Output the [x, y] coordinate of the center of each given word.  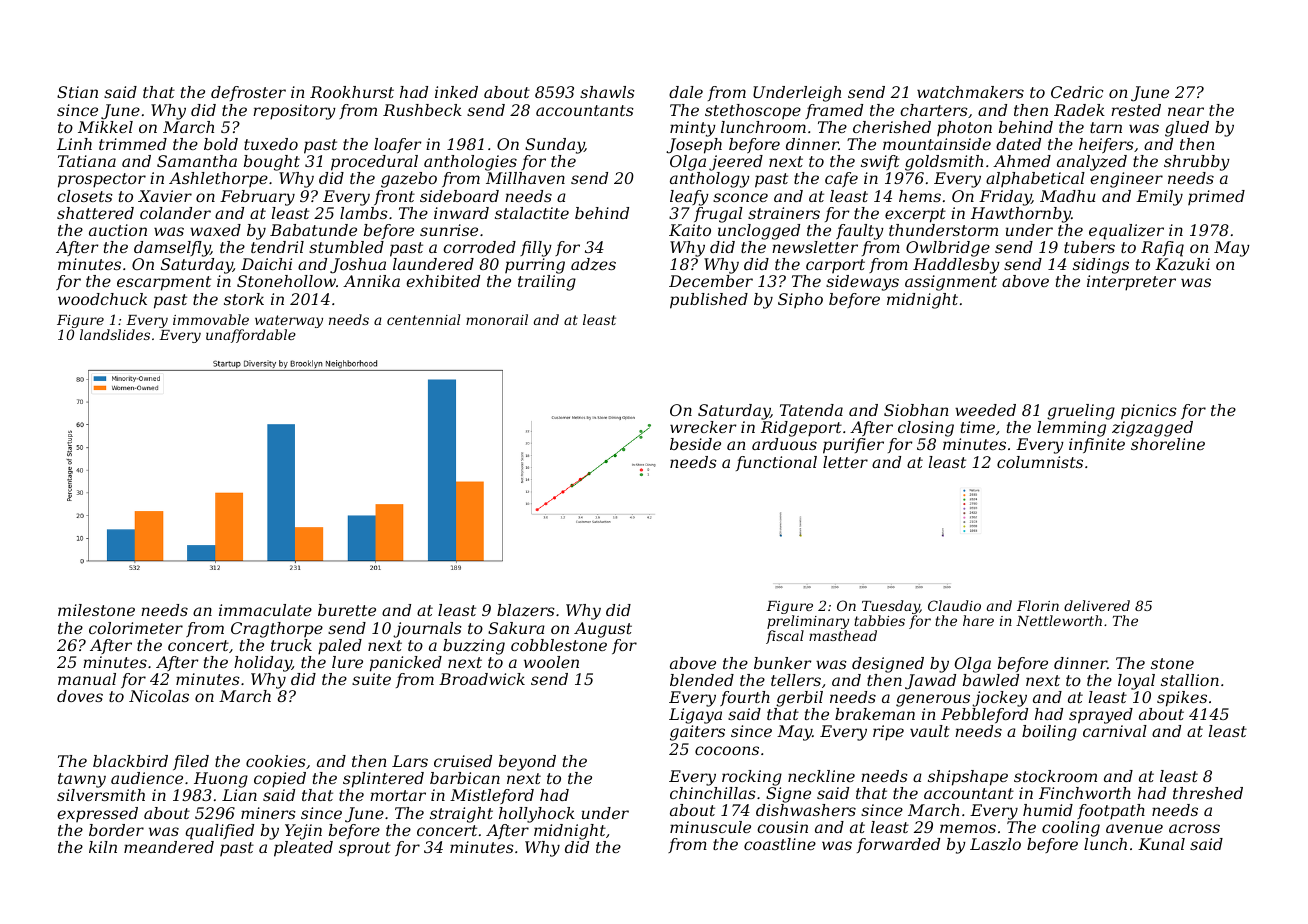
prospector [102, 180]
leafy [689, 198]
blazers [526, 610]
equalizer [1126, 232]
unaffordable [251, 336]
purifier [853, 446]
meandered [169, 847]
